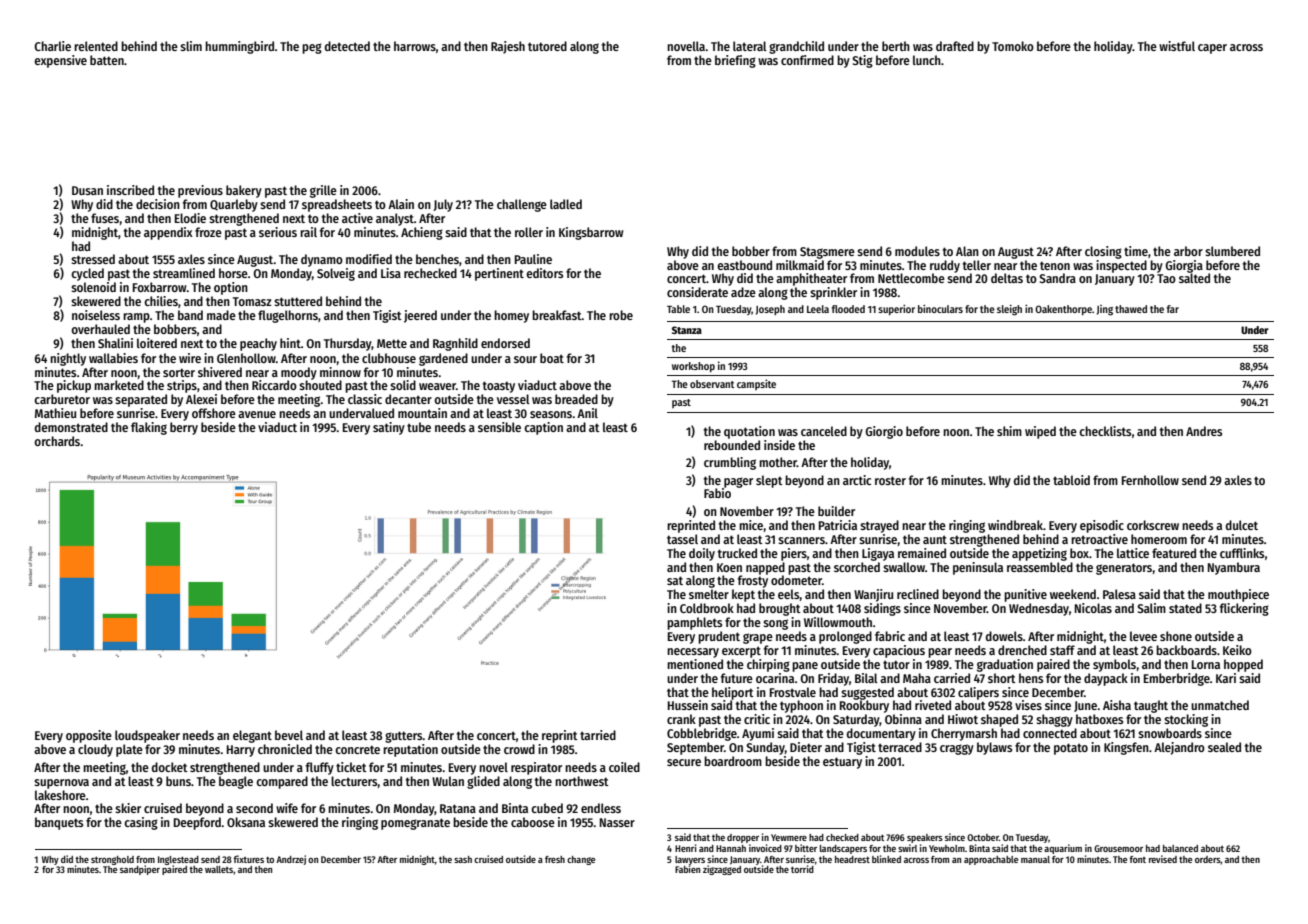  Describe the element at coordinates (508, 47) in the screenshot. I see `Rajesh` at that location.
